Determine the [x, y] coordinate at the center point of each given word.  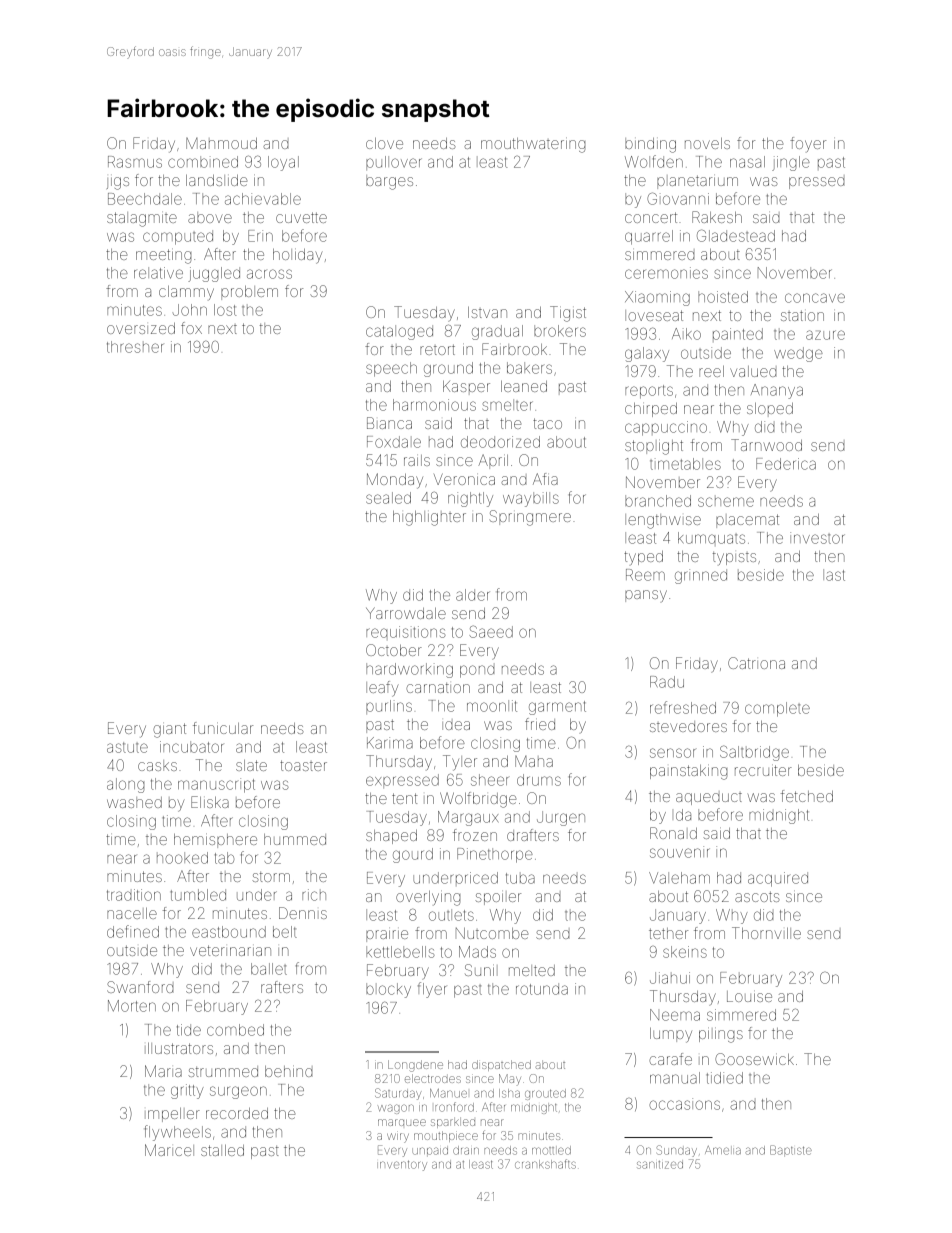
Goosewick [754, 1059]
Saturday [398, 1094]
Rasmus [135, 162]
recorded [237, 1113]
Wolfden [654, 161]
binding [650, 145]
